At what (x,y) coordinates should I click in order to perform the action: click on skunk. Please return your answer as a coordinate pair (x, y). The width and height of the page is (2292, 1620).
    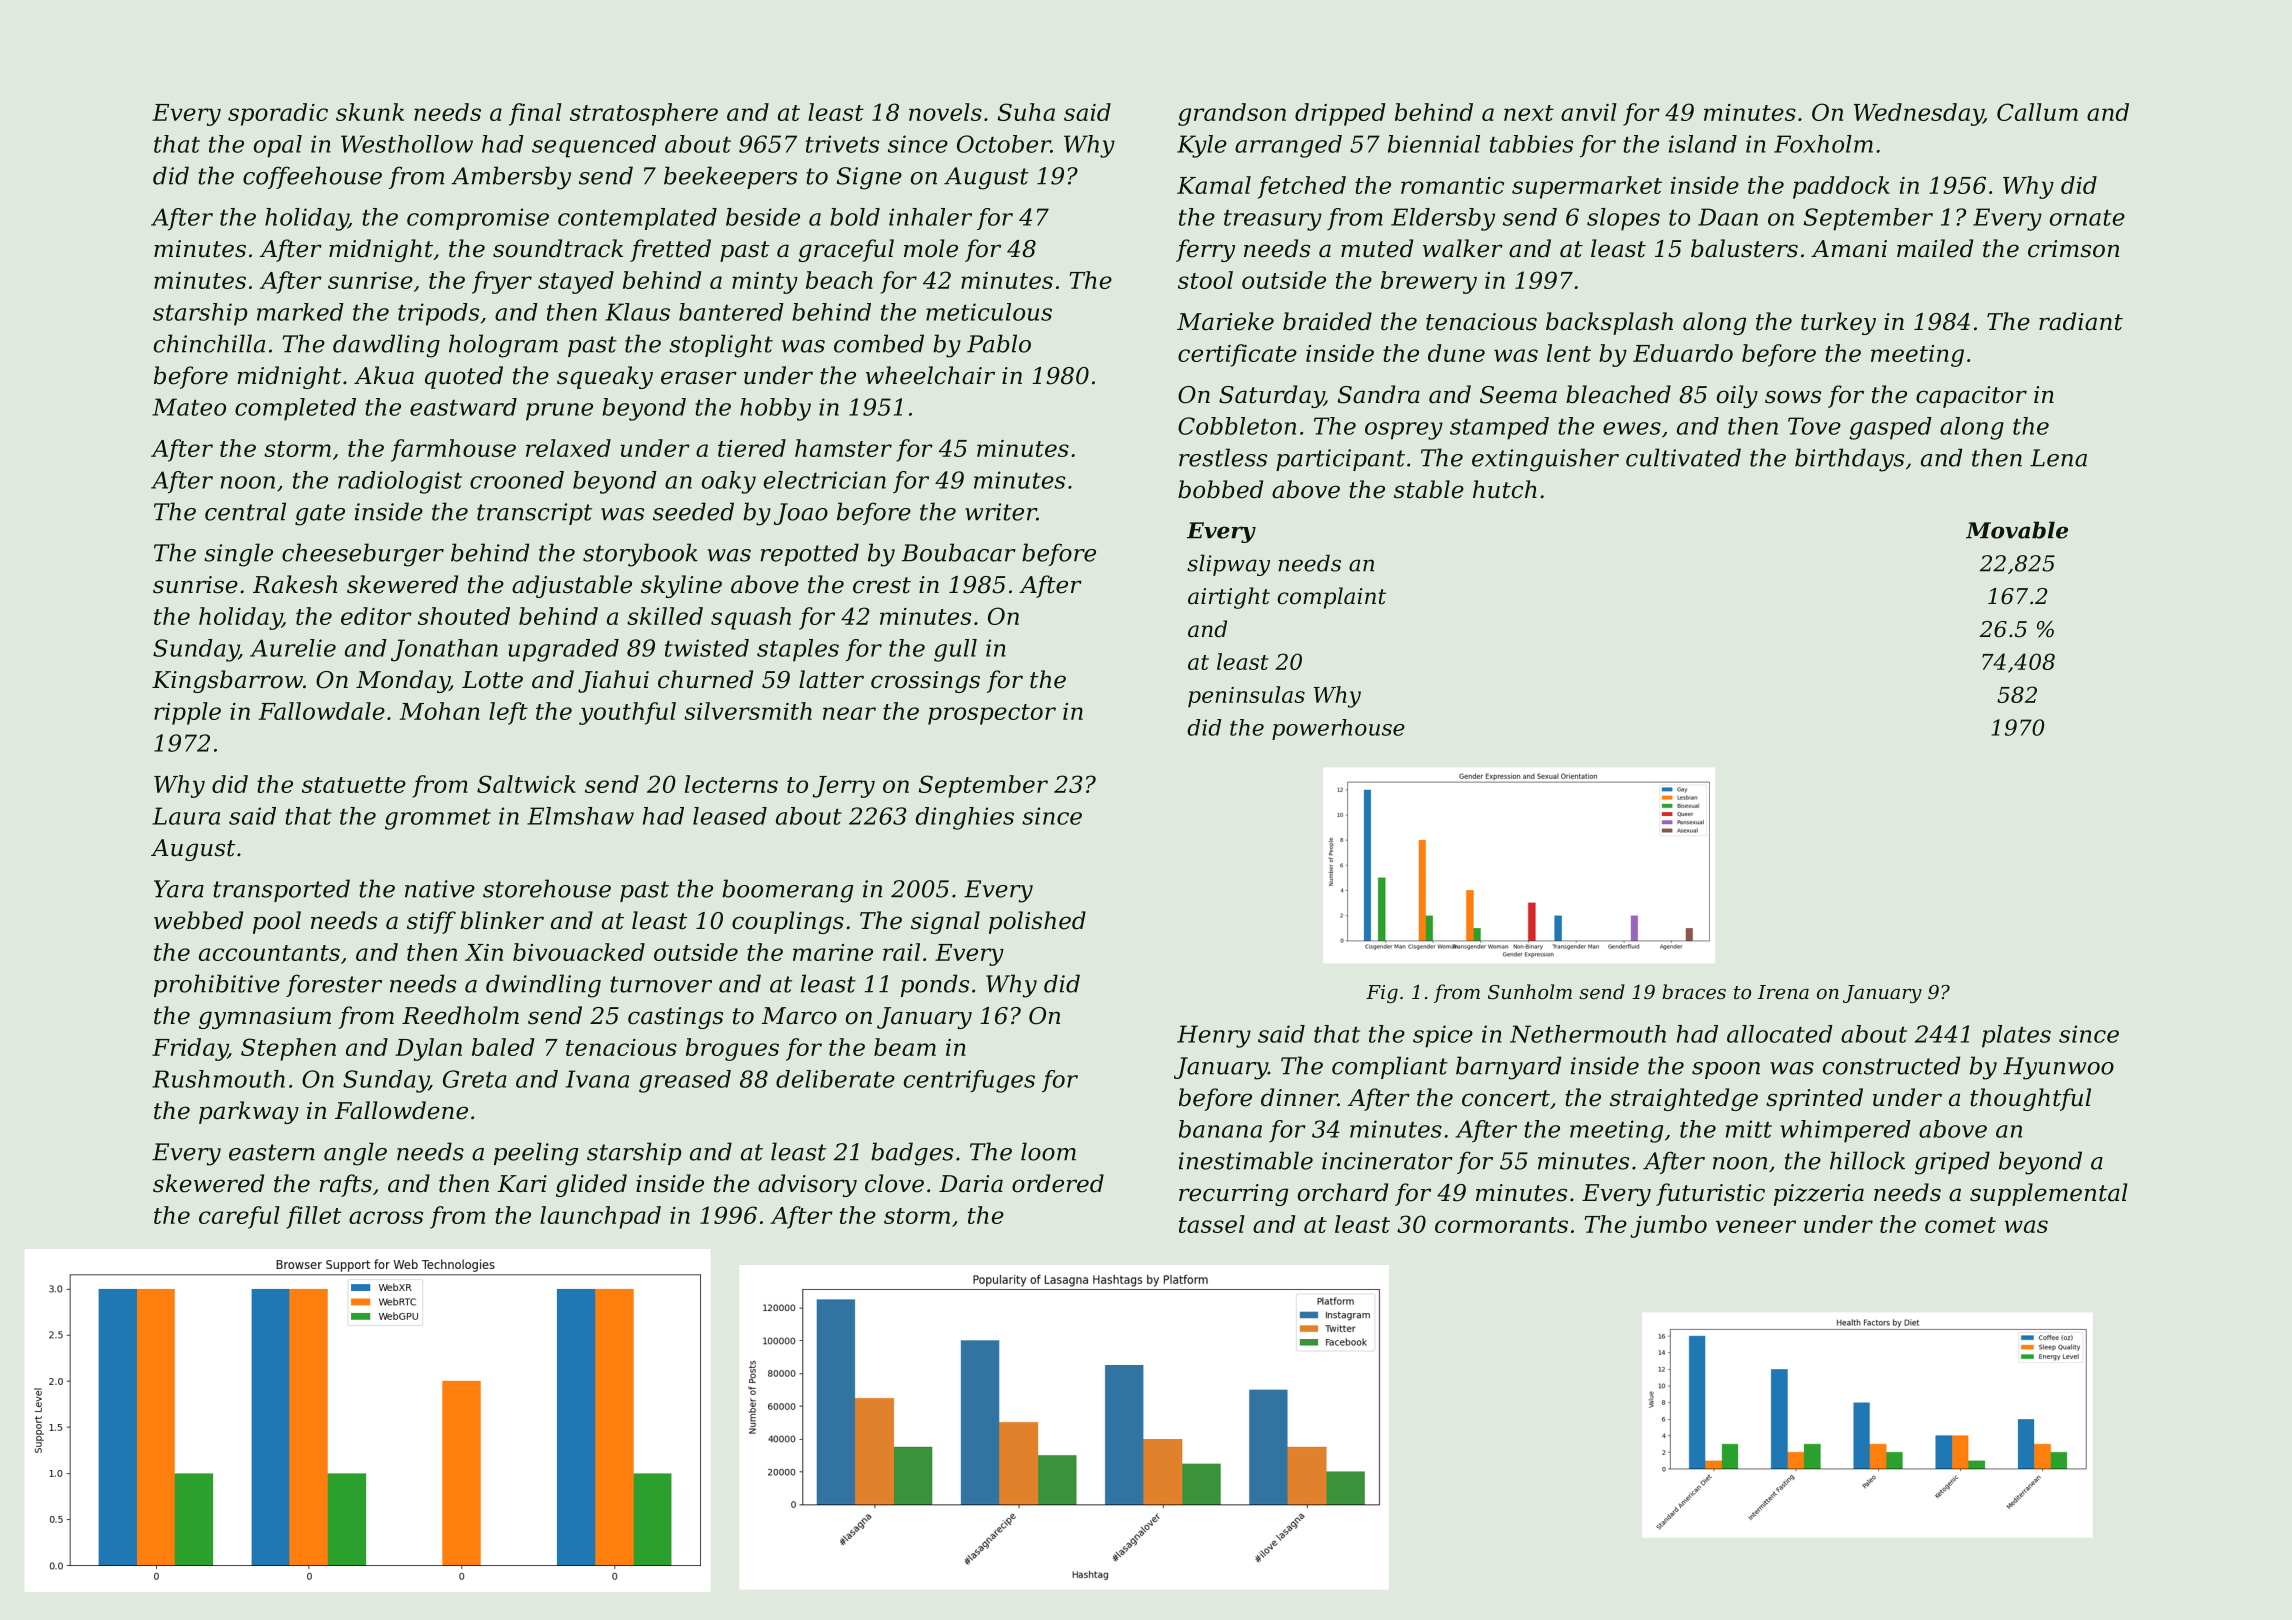
    Looking at the image, I should click on (370, 112).
